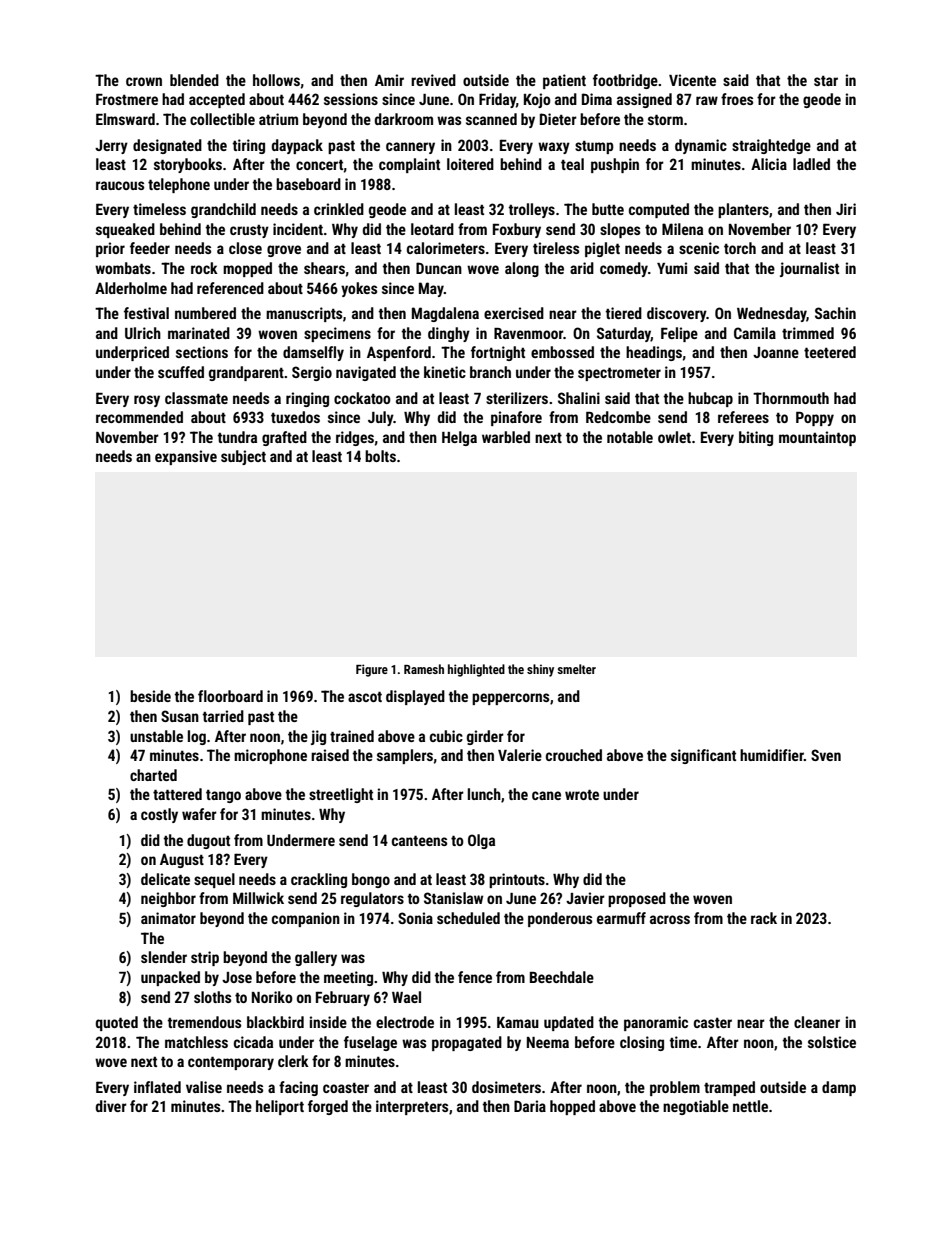 The image size is (952, 1233). I want to click on embossed, so click(562, 352).
